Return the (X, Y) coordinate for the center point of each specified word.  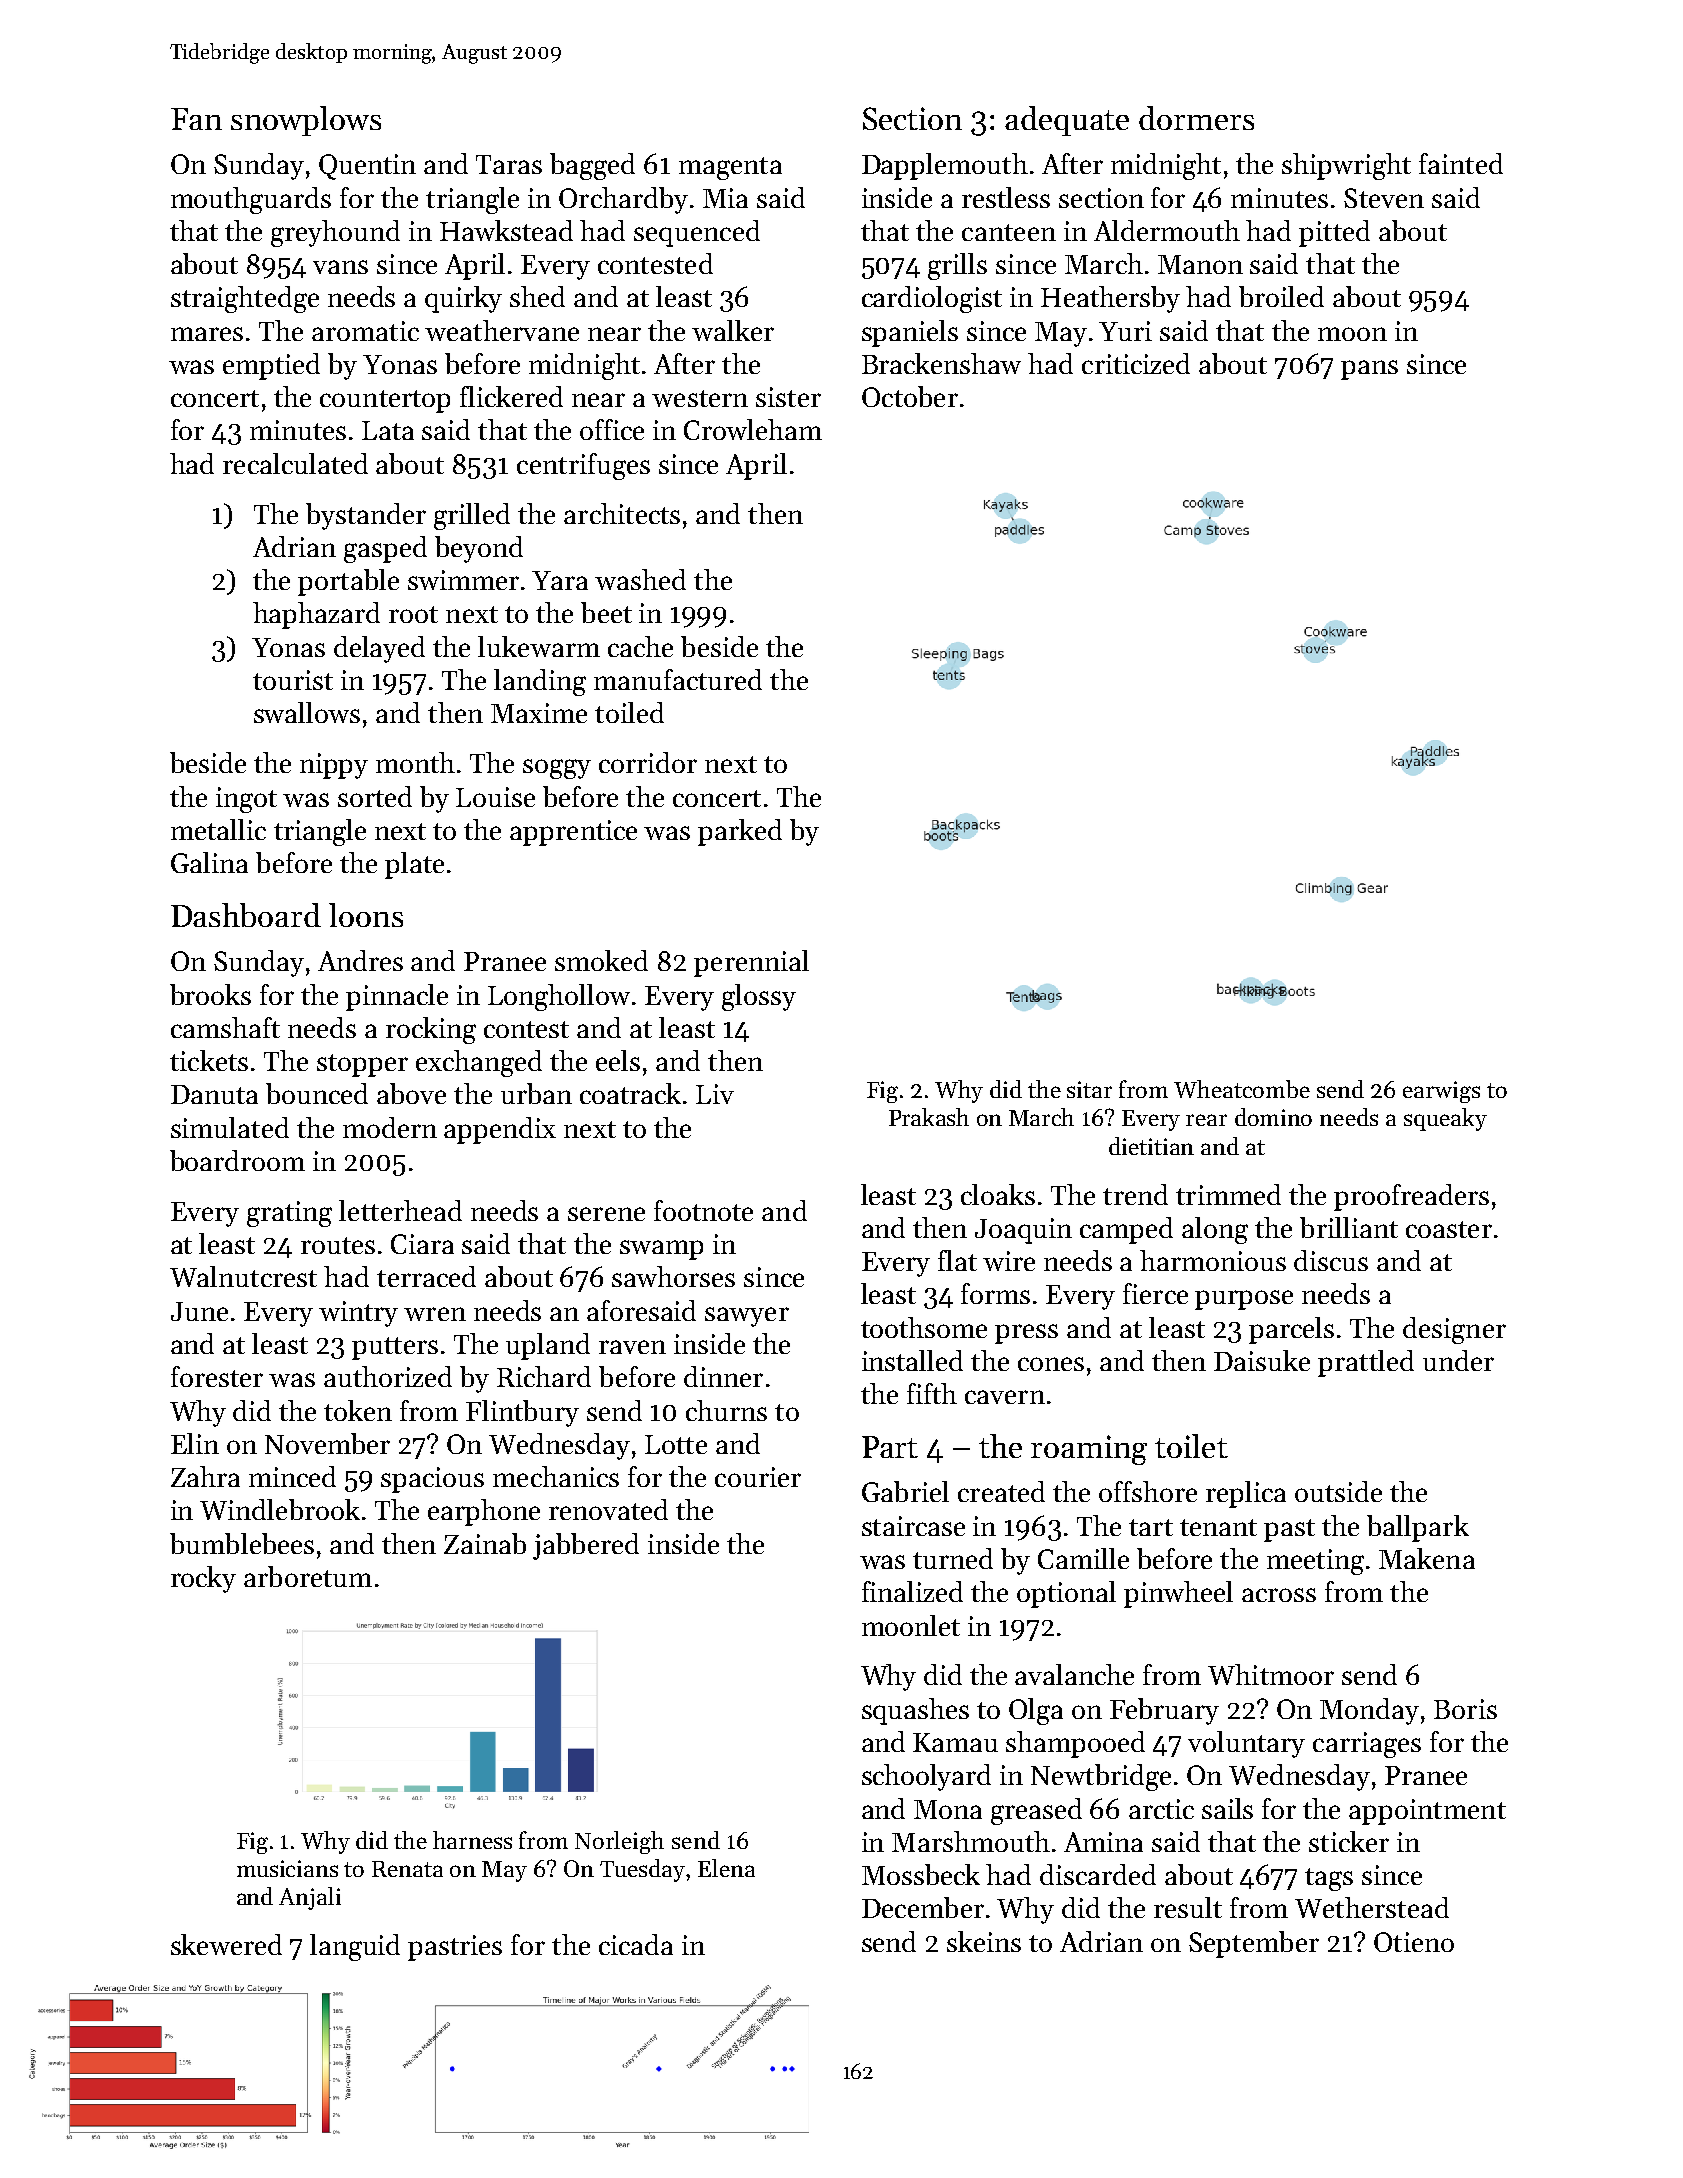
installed (912, 1360)
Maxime (539, 713)
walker (733, 330)
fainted (1461, 163)
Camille (1083, 1558)
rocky (203, 1579)
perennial (751, 963)
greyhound (335, 233)
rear (1206, 1120)
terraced (426, 1276)
